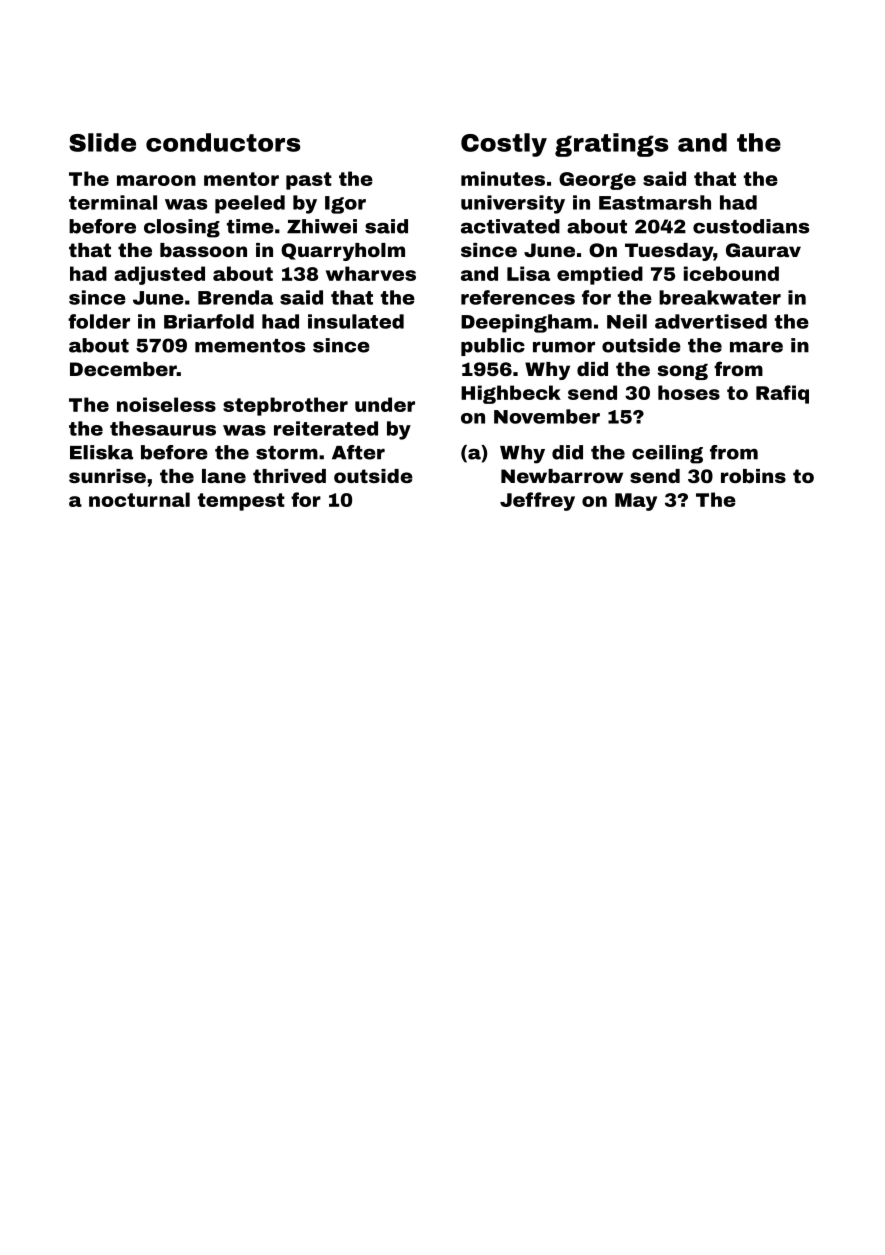 The image size is (885, 1255). Describe the element at coordinates (356, 321) in the screenshot. I see `insulated` at that location.
